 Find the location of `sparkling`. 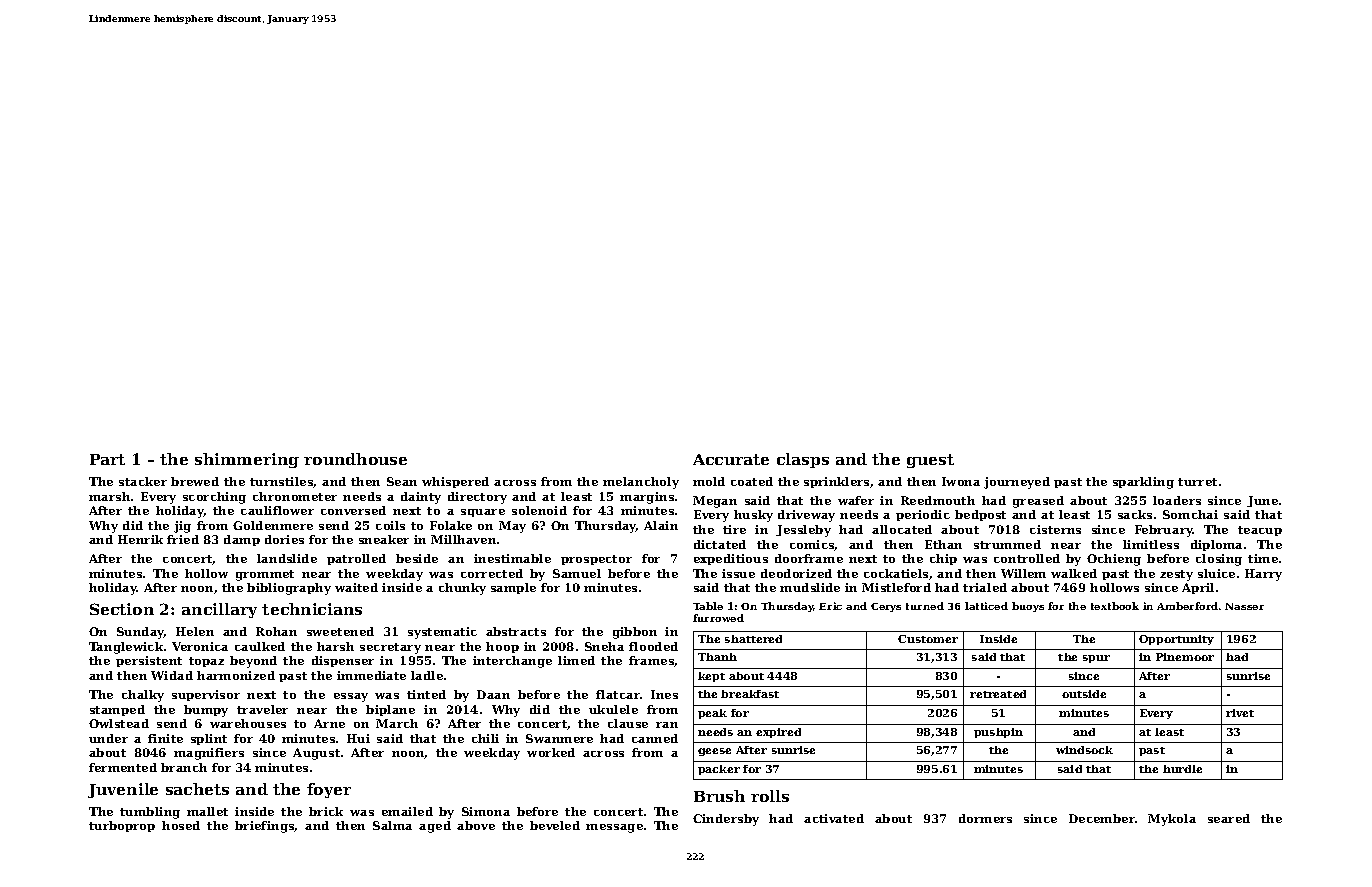

sparkling is located at coordinates (1143, 483).
